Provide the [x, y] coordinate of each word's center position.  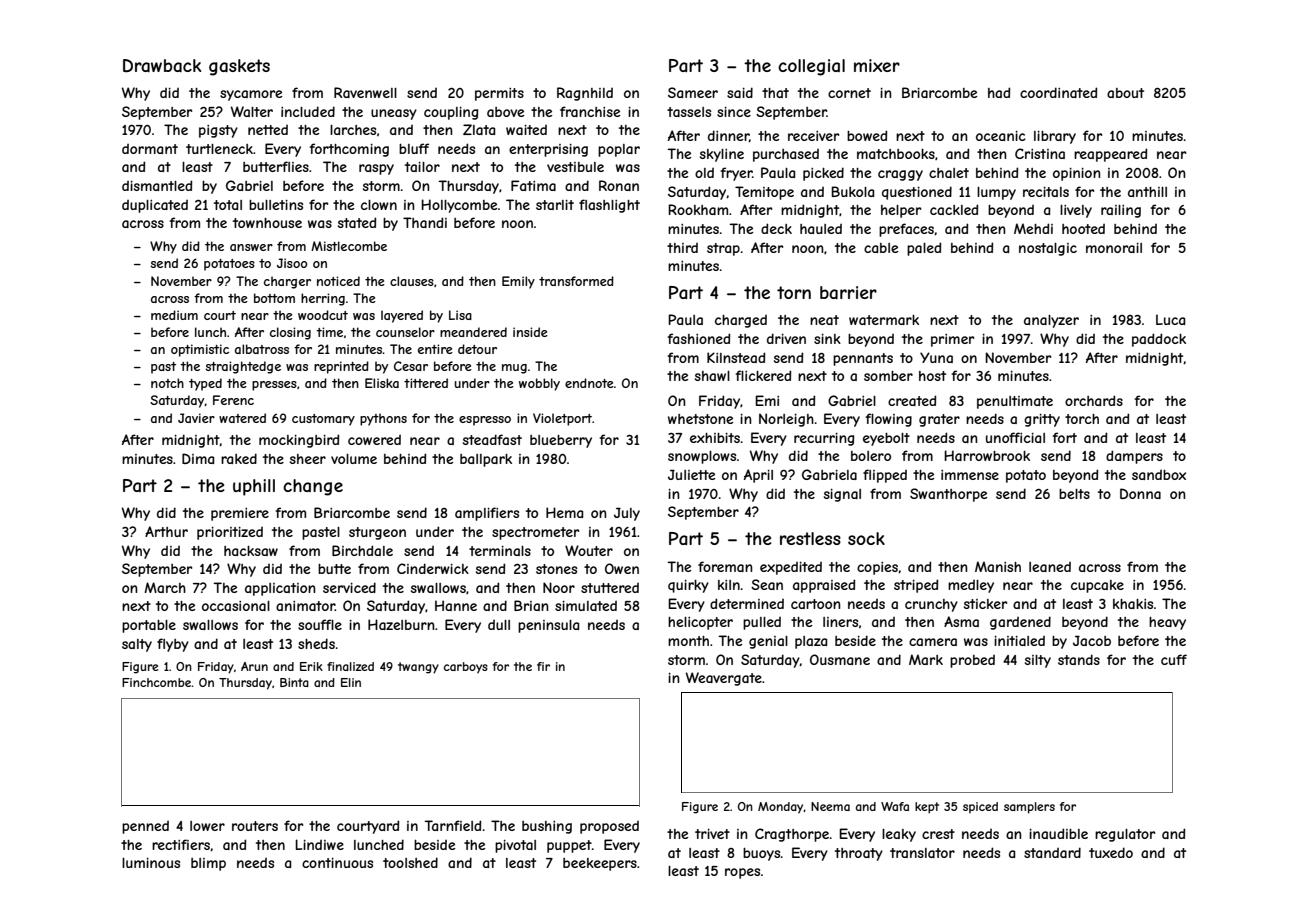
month [688, 641]
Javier [196, 418]
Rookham [698, 209]
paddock [1159, 340]
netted [268, 130]
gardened [1020, 623]
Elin [351, 682]
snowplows [702, 457]
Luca [1170, 319]
